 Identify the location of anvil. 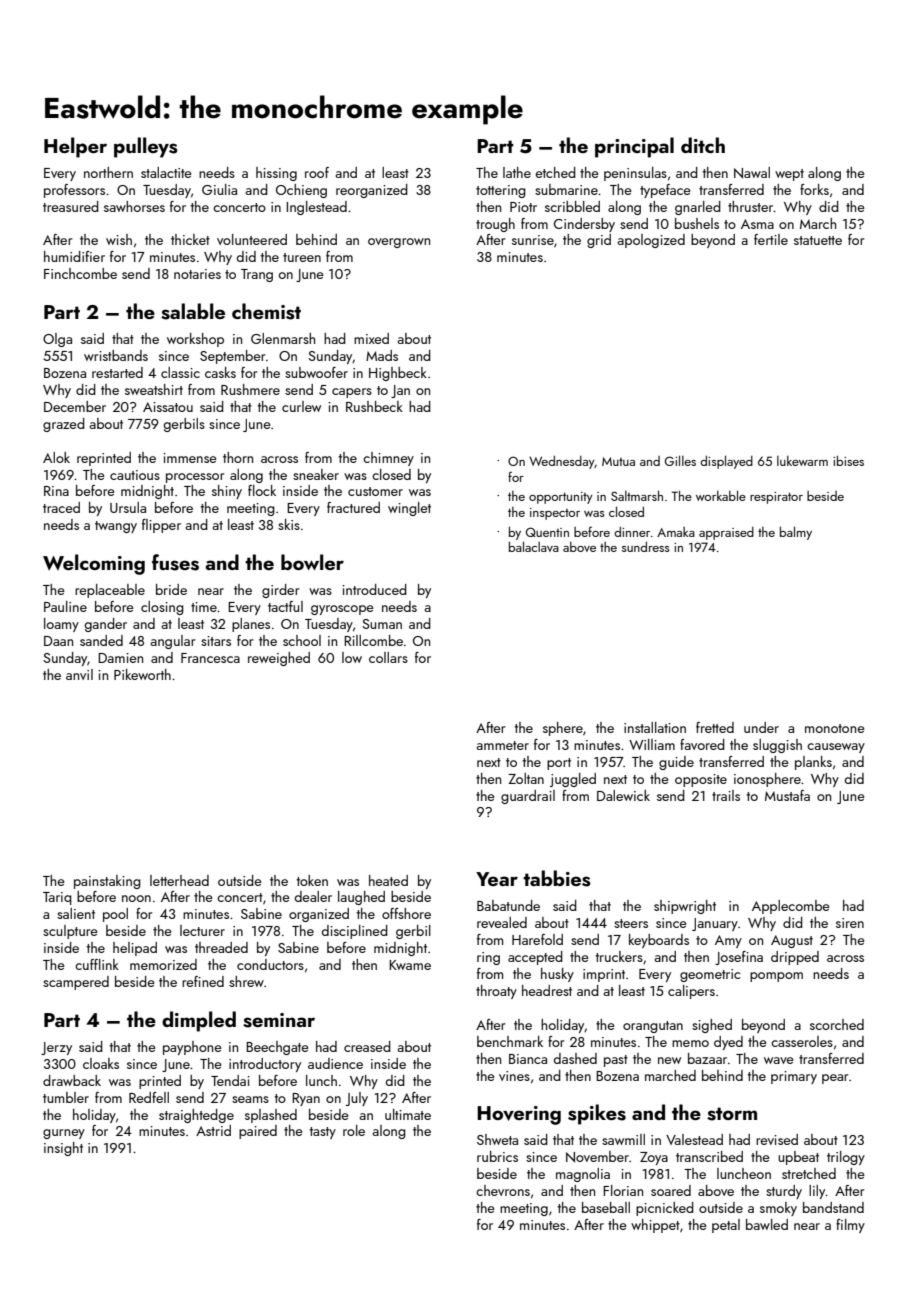
(79, 674).
